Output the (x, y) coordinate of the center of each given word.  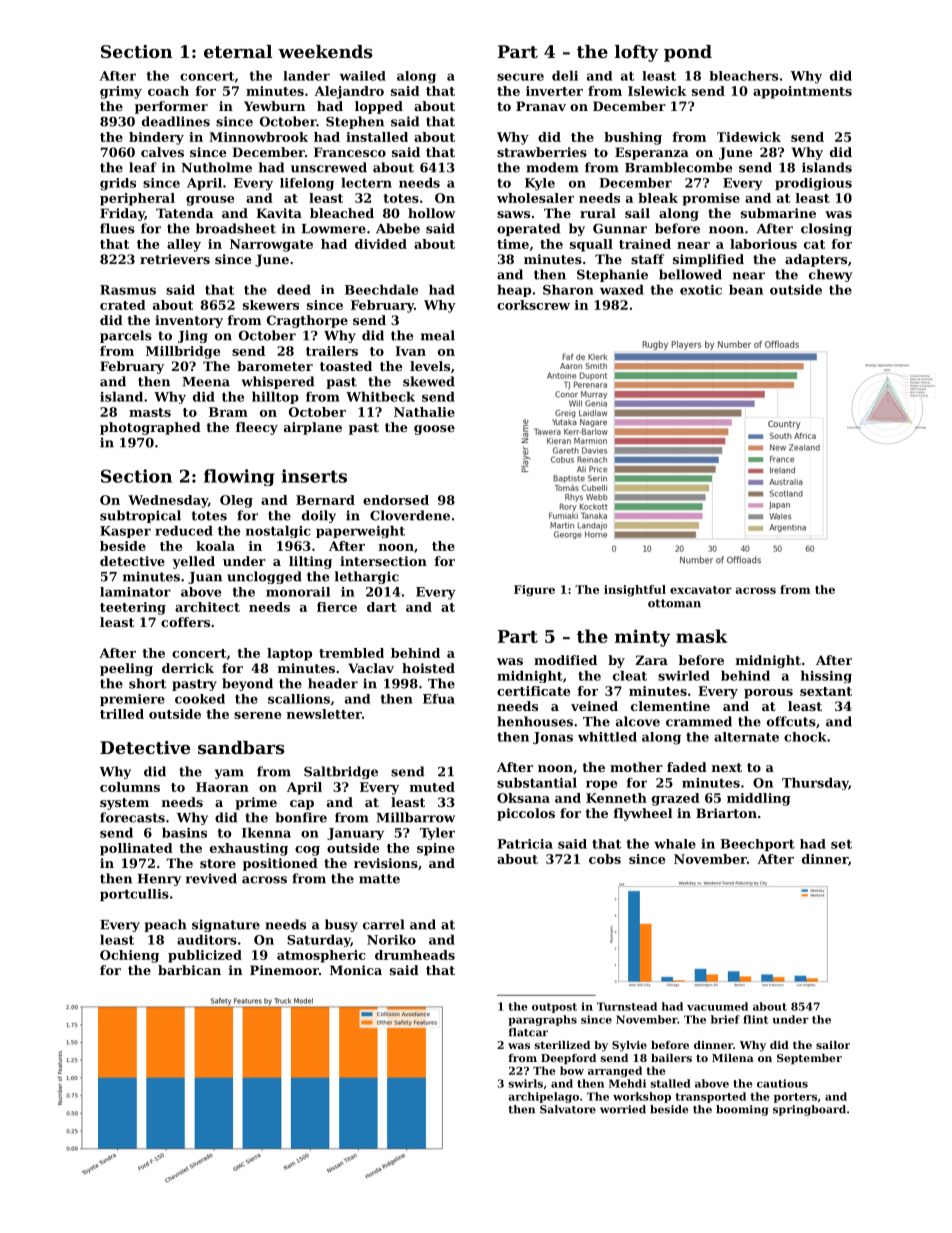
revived (211, 878)
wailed (363, 76)
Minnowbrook (258, 137)
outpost (554, 1008)
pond (688, 53)
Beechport (757, 845)
